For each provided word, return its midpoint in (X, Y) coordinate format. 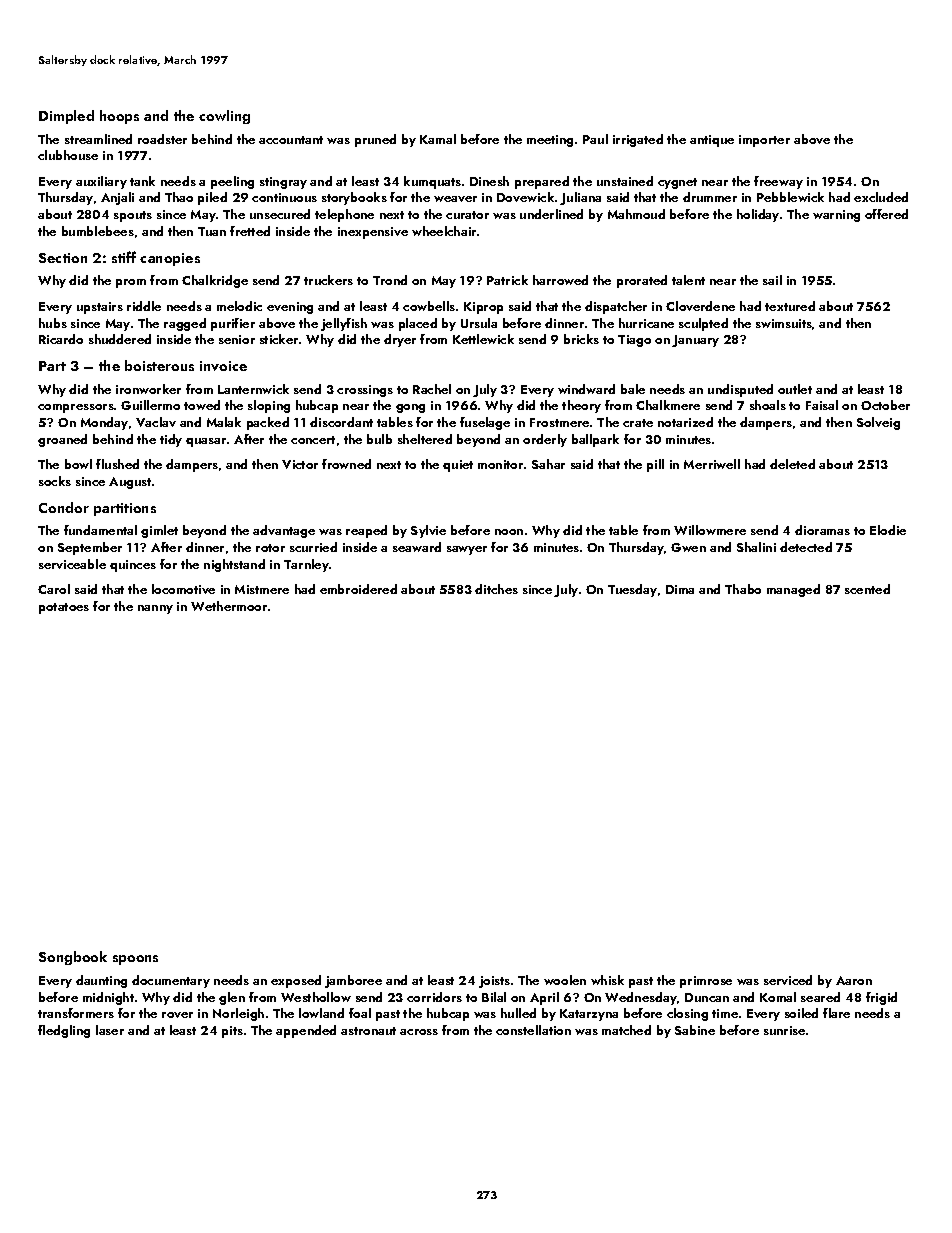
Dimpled (66, 117)
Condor (64, 507)
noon (509, 532)
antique (712, 141)
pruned (375, 140)
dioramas (822, 530)
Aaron (854, 980)
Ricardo (61, 339)
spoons (135, 960)
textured (790, 306)
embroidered (358, 589)
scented (867, 589)
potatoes (64, 608)
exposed (296, 981)
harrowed (560, 280)
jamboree (353, 981)
